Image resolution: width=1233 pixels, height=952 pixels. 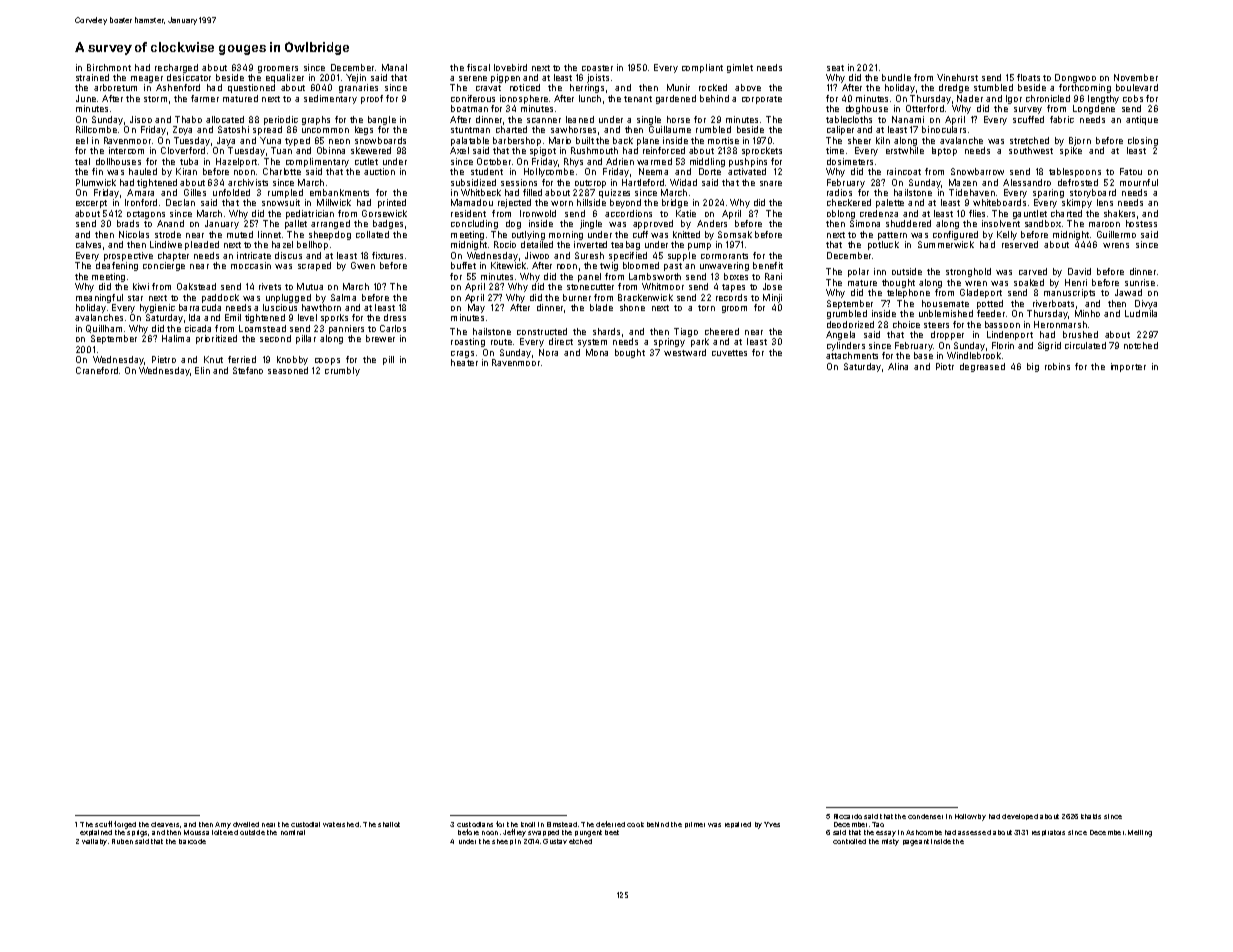 I want to click on dress, so click(x=395, y=317).
